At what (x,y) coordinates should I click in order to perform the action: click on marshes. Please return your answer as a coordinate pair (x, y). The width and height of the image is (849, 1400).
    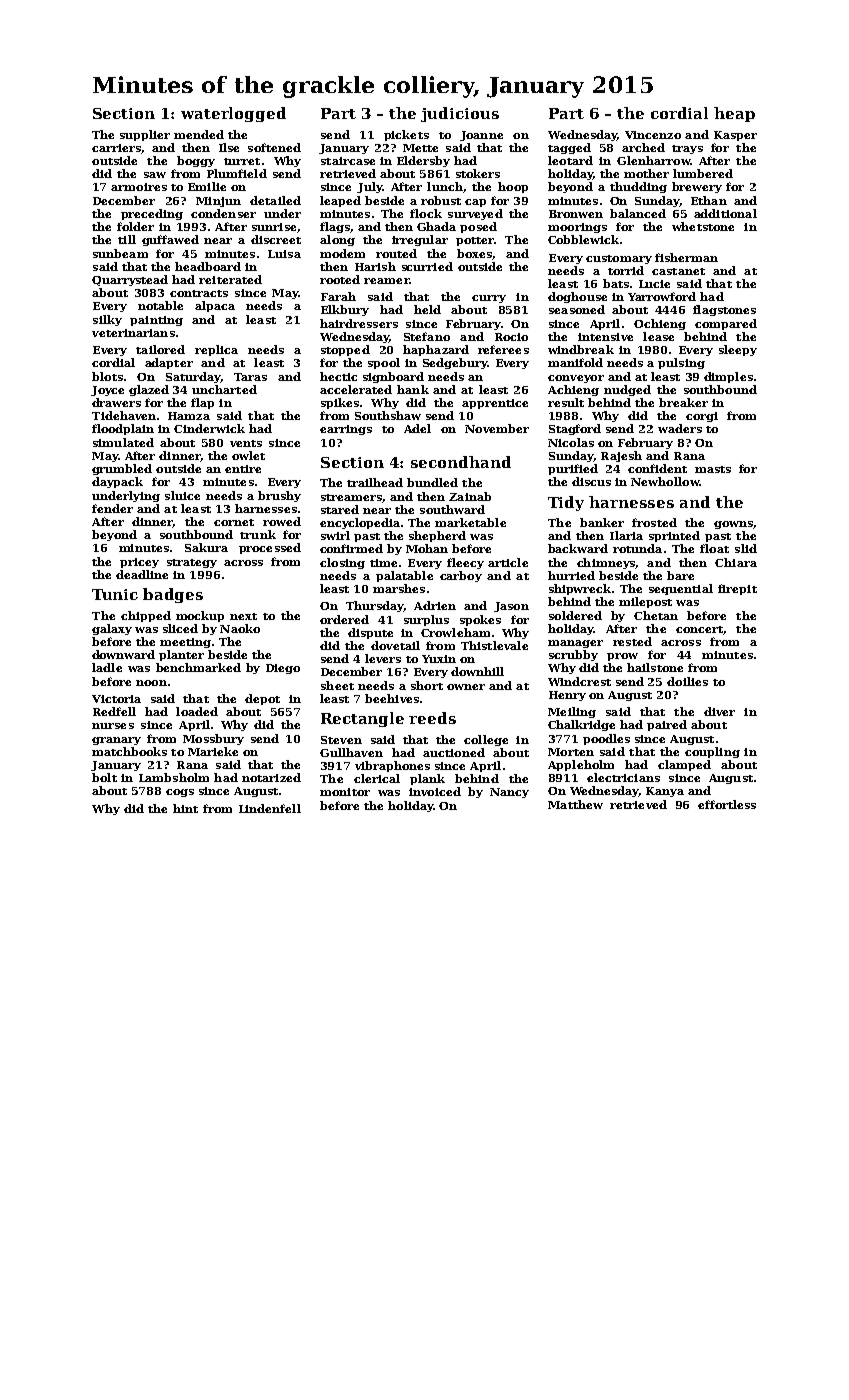
    Looking at the image, I should click on (399, 588).
